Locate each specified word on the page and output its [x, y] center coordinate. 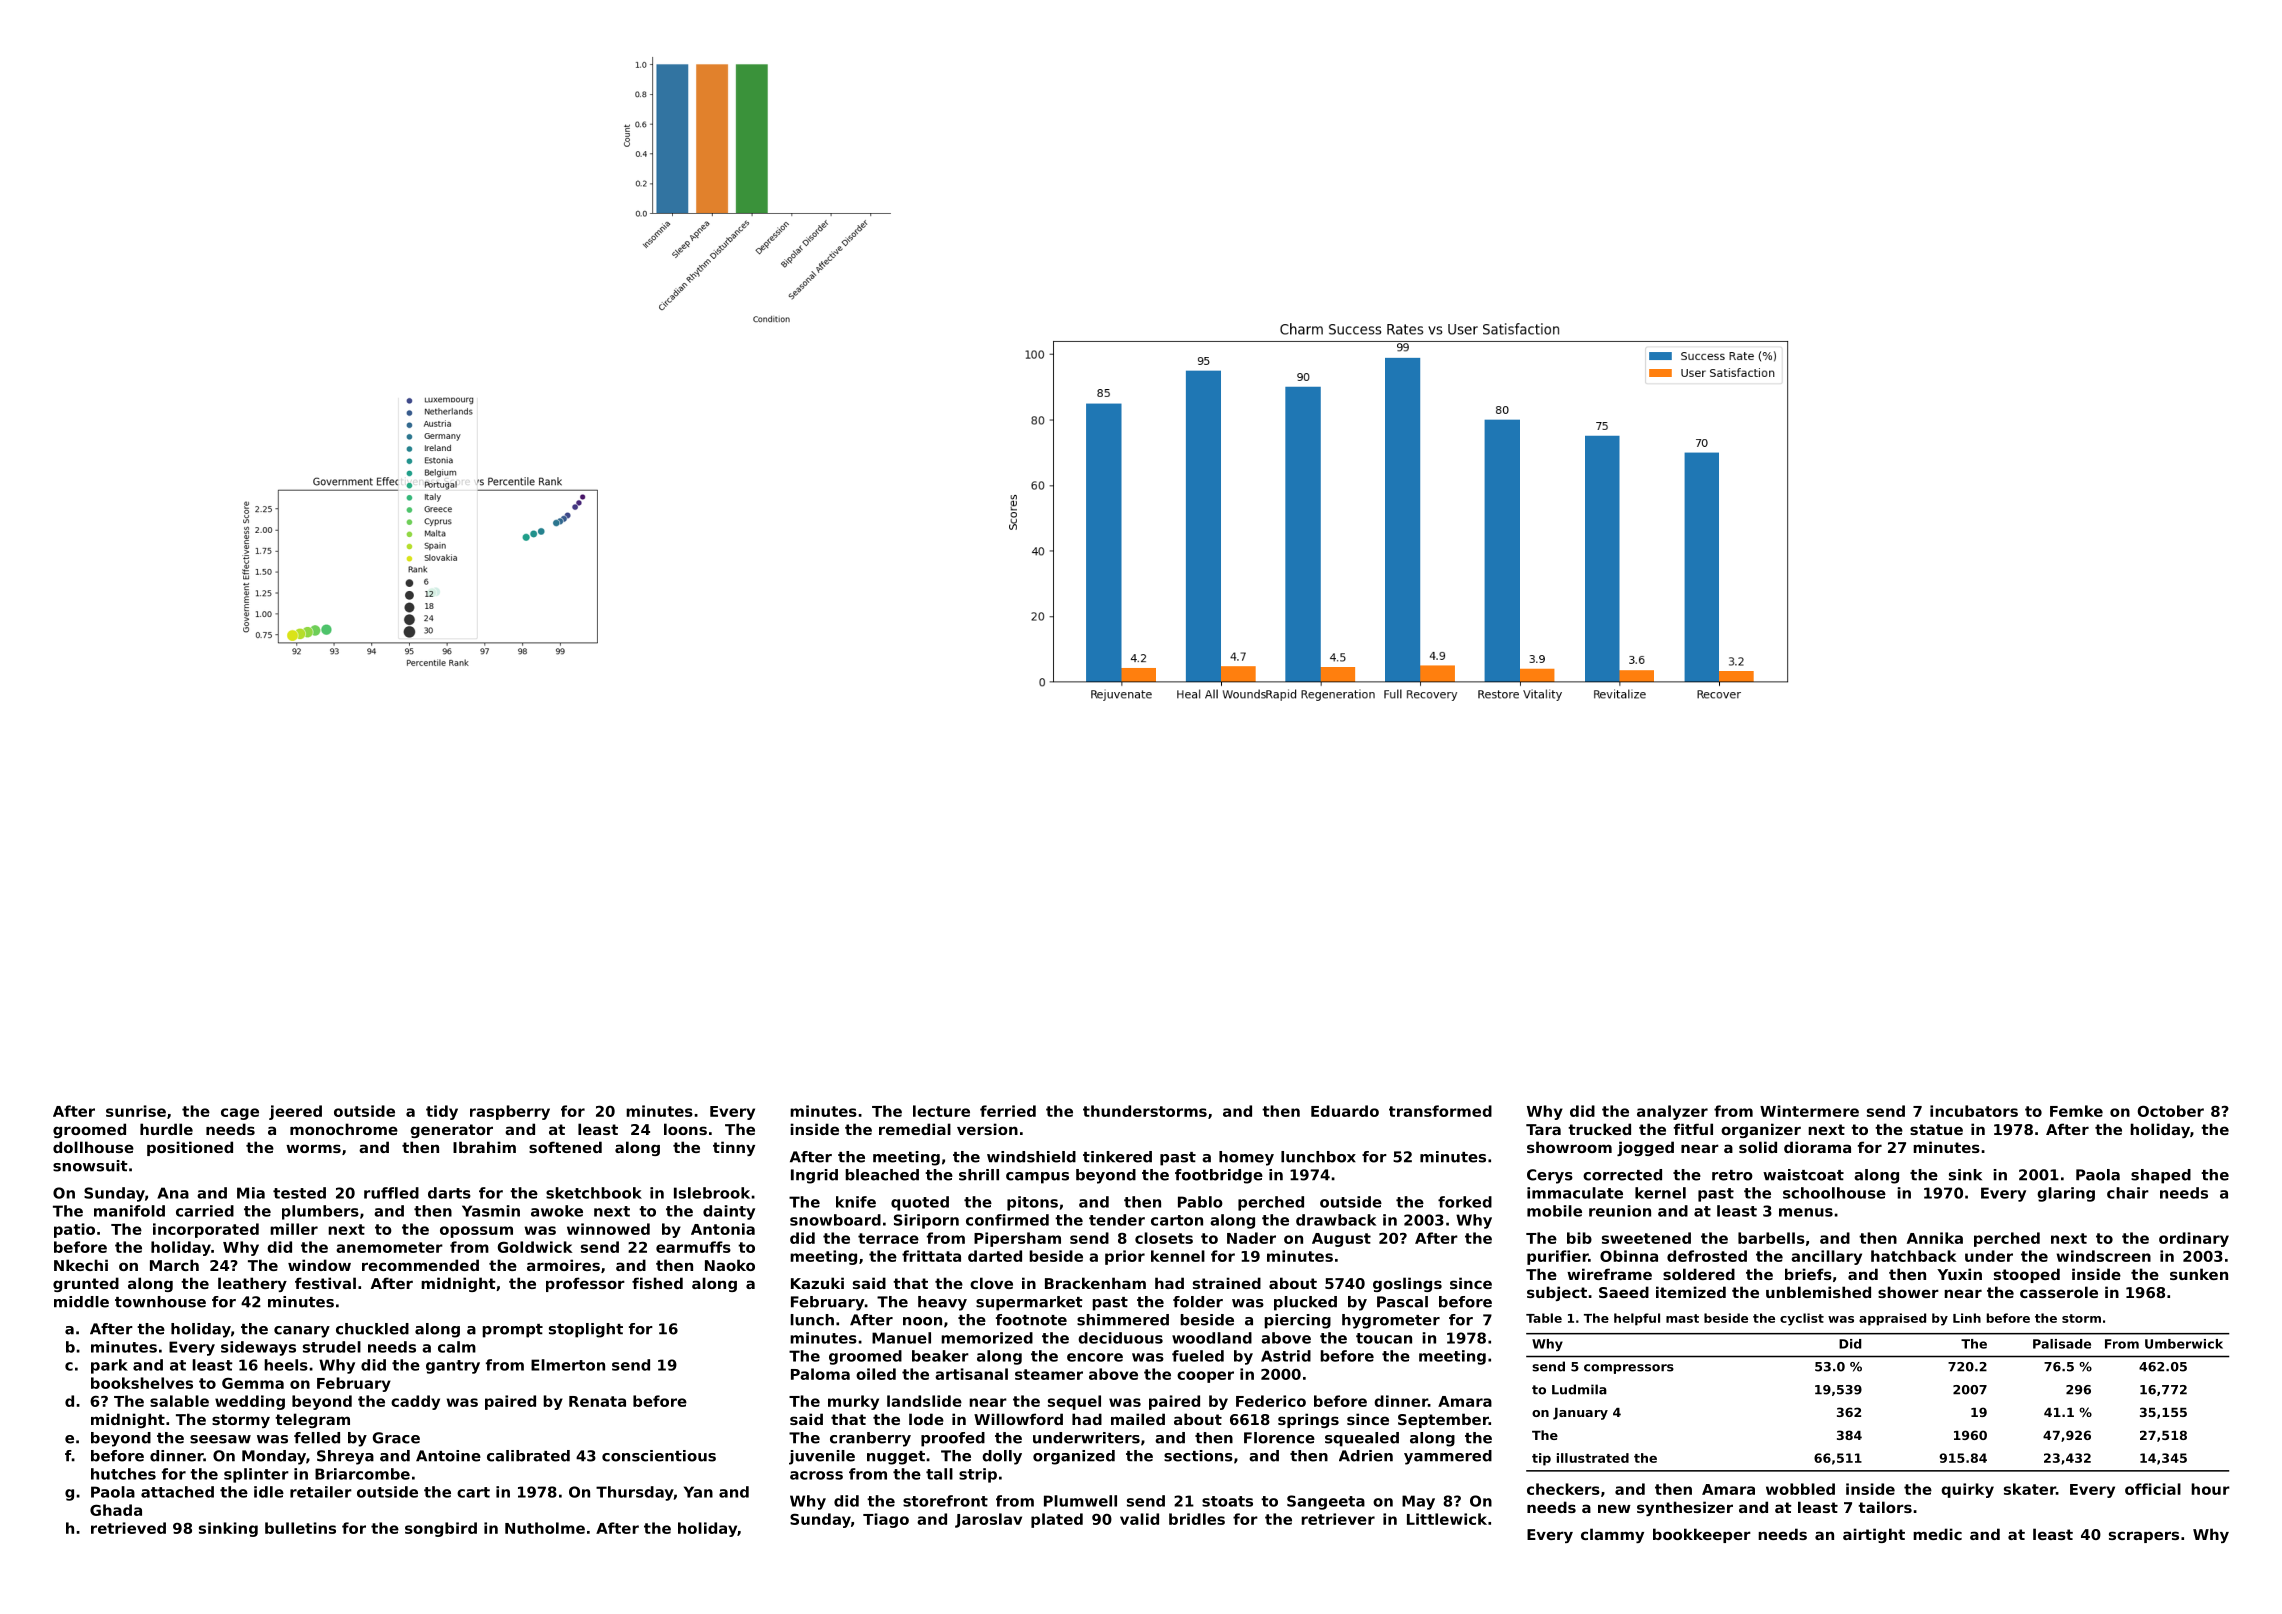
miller [294, 1229]
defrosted [1707, 1256]
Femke [2076, 1111]
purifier [1557, 1257]
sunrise [136, 1111]
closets [1164, 1238]
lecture [941, 1111]
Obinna [1629, 1256]
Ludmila [1579, 1389]
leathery [252, 1284]
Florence [1279, 1438]
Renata [597, 1401]
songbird [441, 1529]
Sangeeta [1326, 1502]
